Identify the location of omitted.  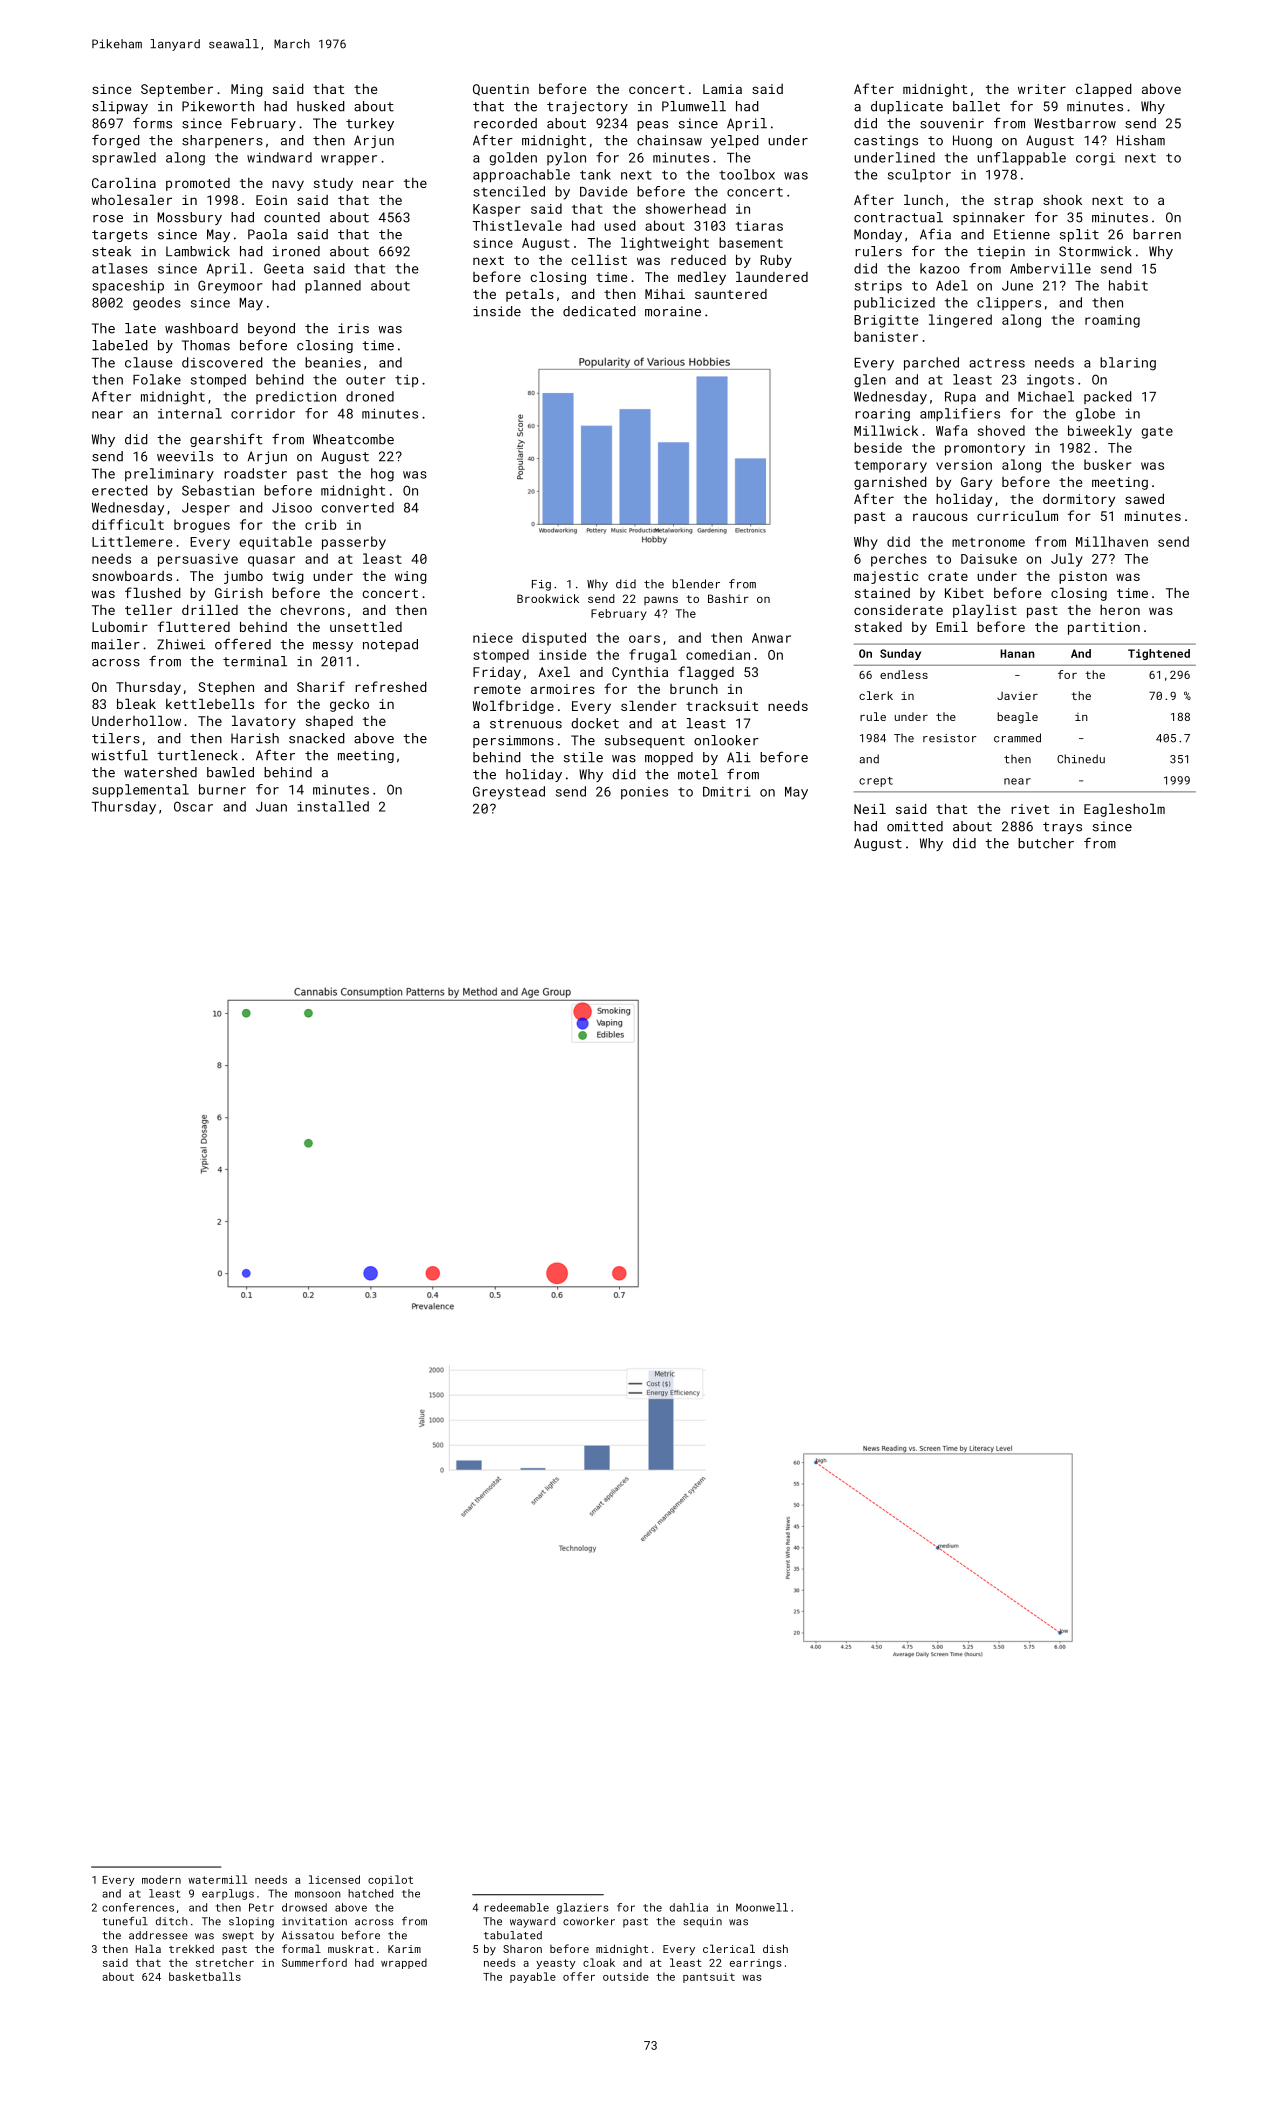
(915, 826).
